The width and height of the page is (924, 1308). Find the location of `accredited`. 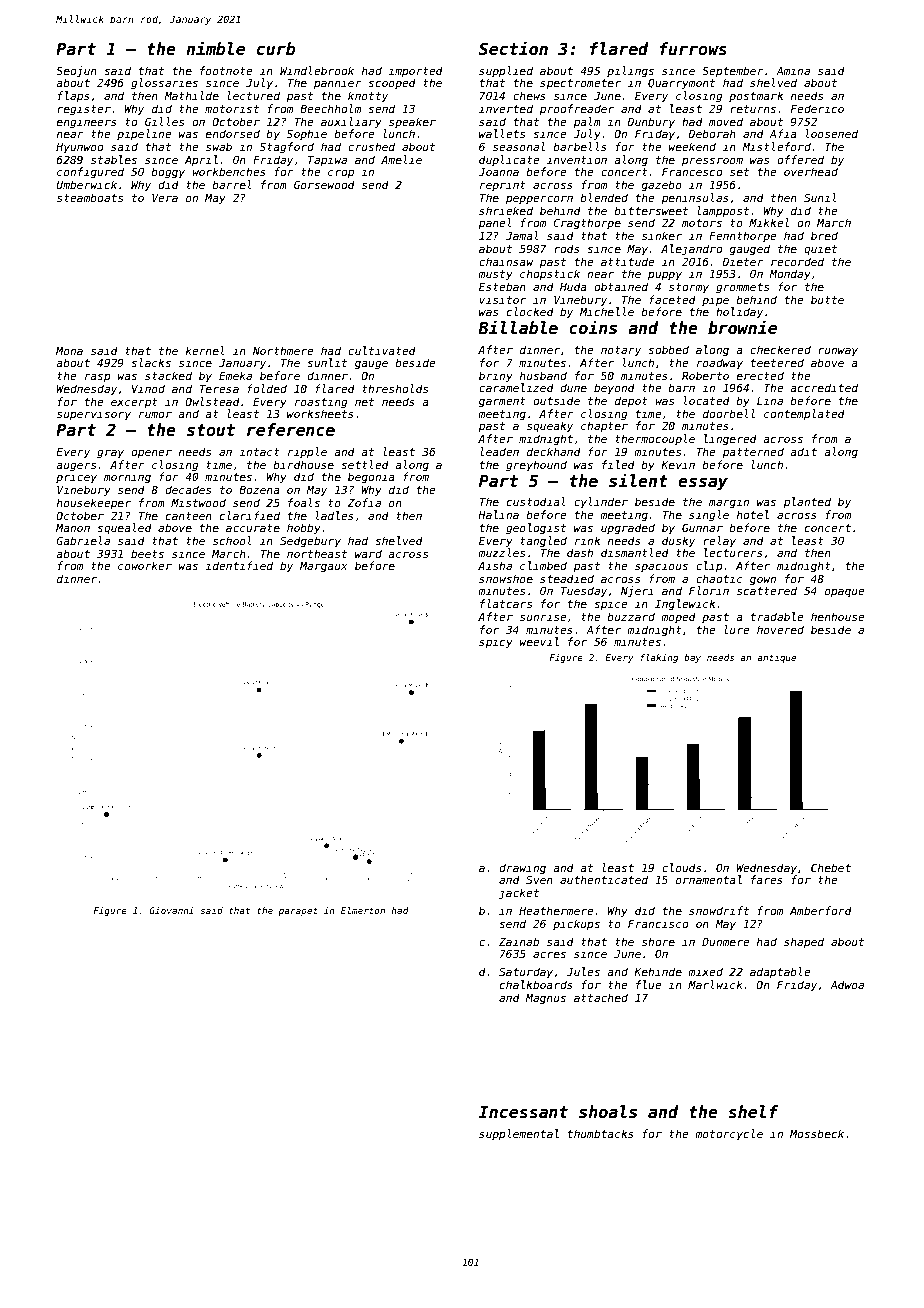

accredited is located at coordinates (824, 387).
